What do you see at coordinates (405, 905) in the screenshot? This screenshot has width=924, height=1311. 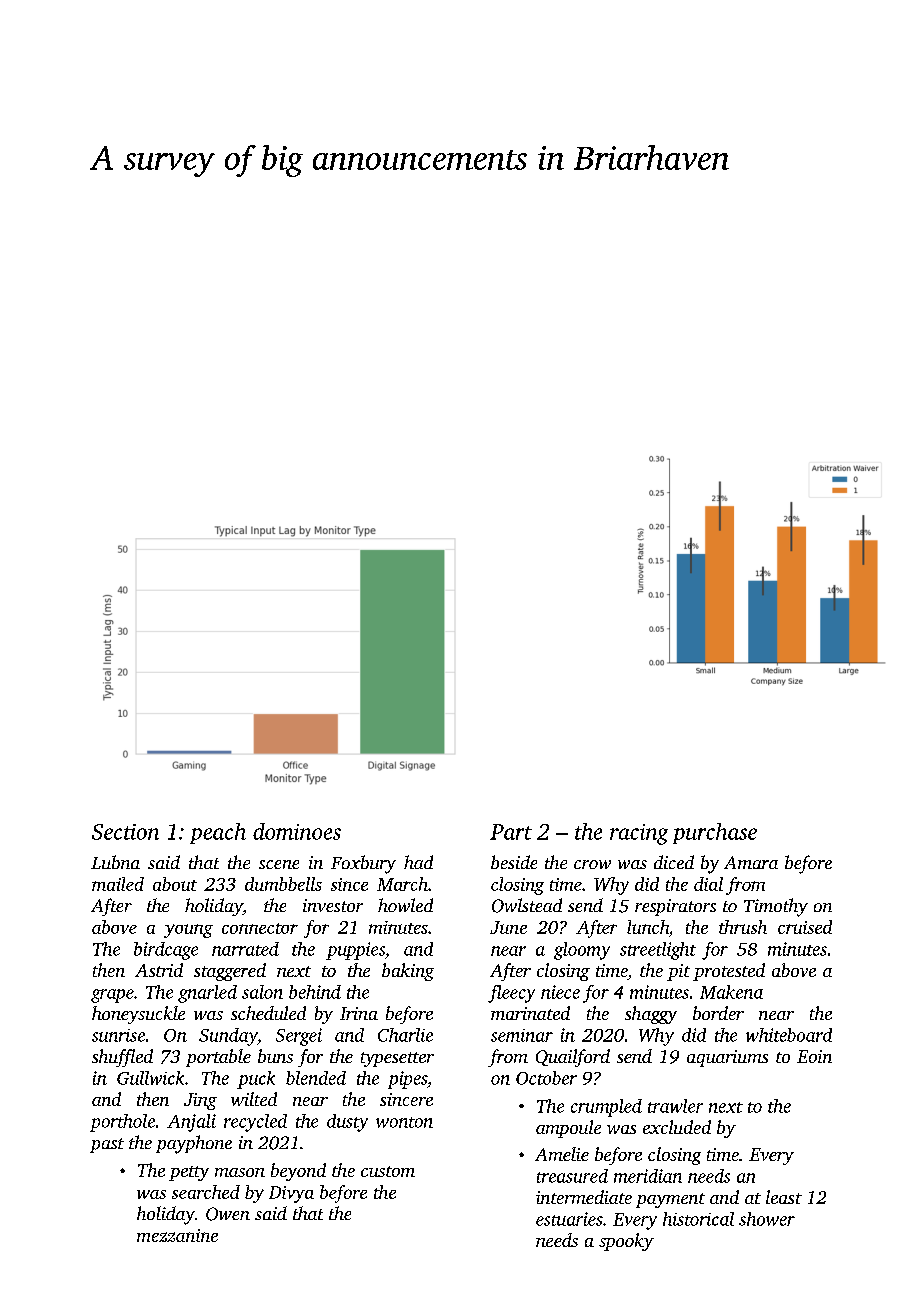 I see `howled` at bounding box center [405, 905].
